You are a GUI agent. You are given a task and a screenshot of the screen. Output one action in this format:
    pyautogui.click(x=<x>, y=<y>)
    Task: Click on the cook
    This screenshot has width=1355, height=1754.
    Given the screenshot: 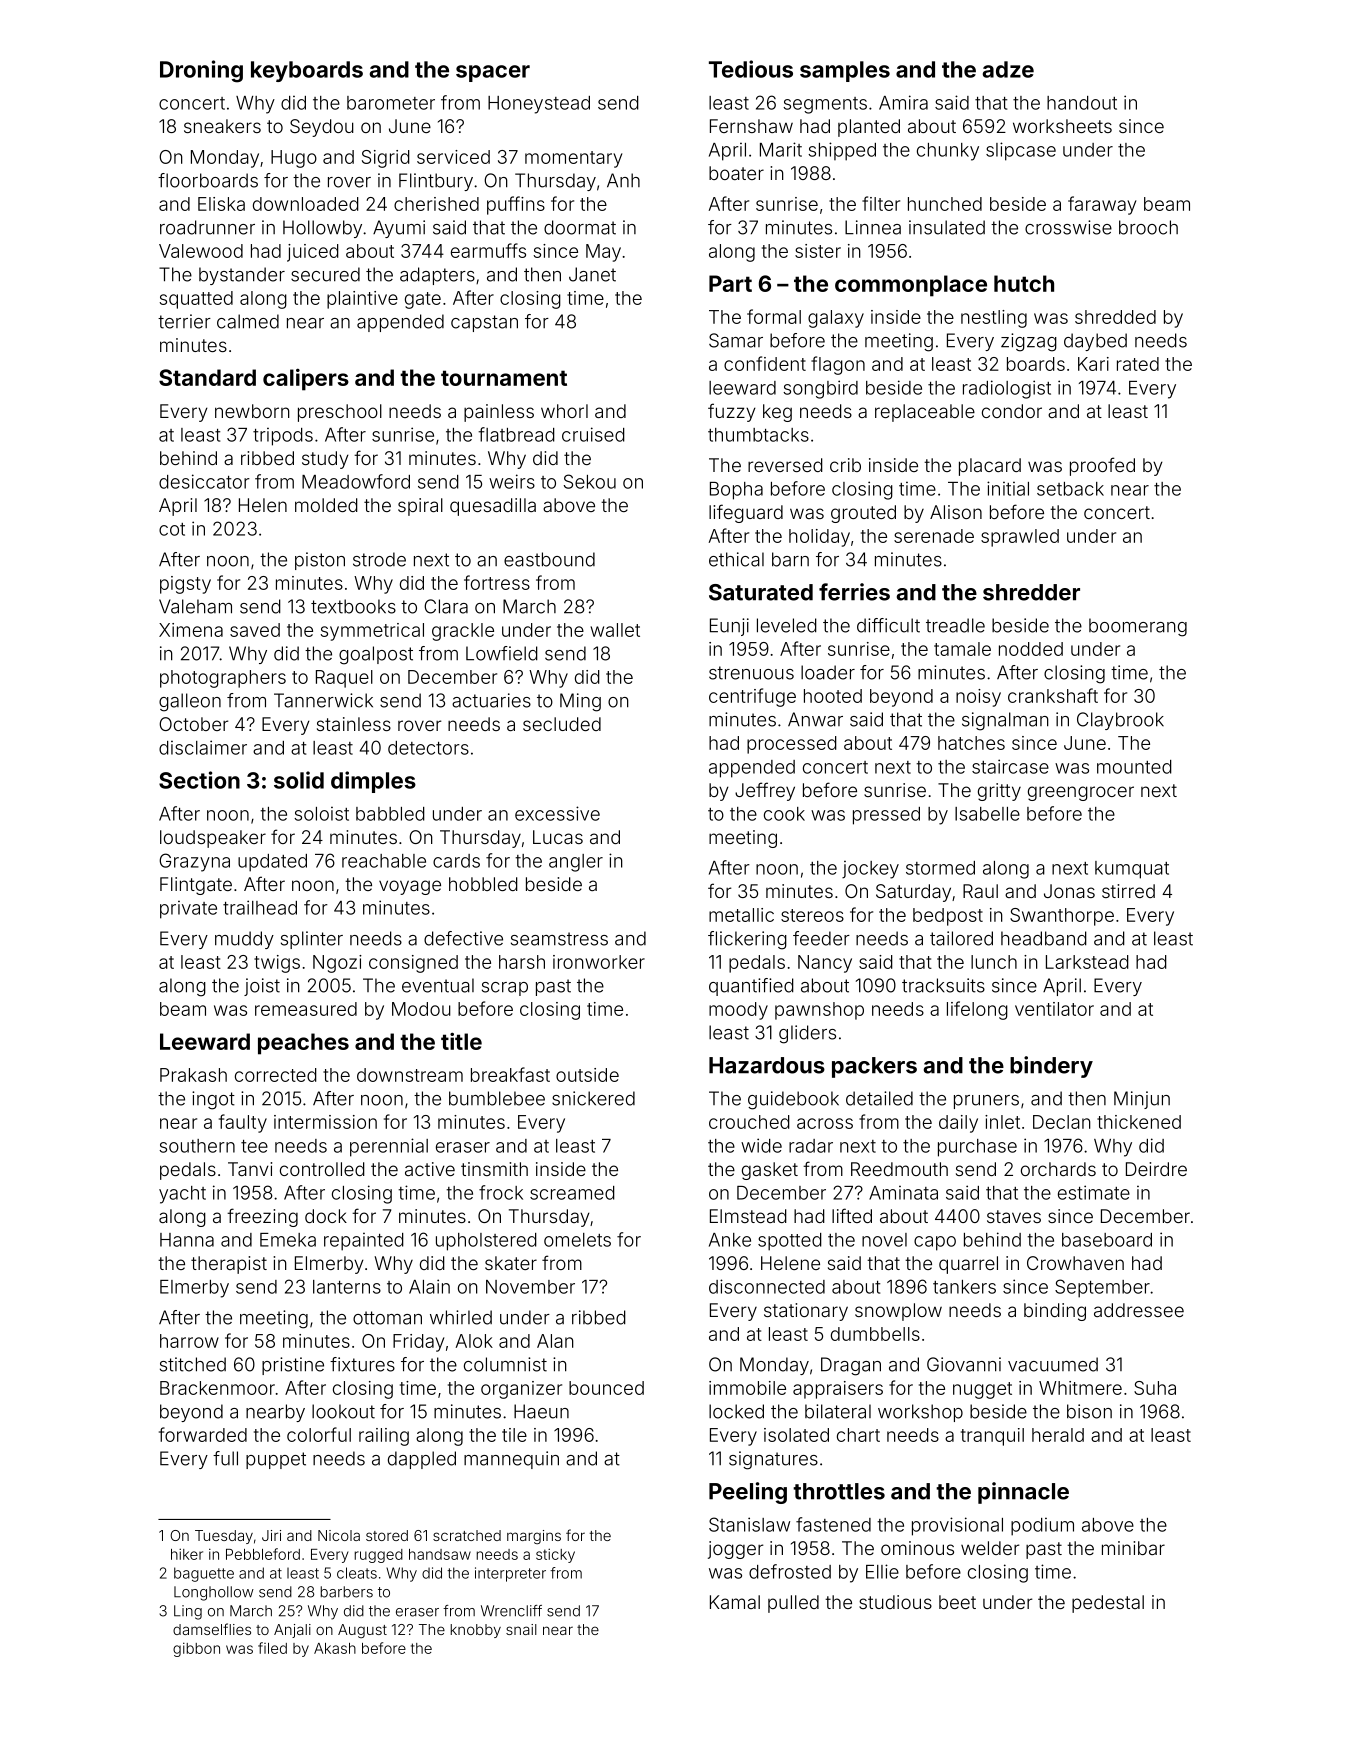 What is the action you would take?
    pyautogui.click(x=784, y=814)
